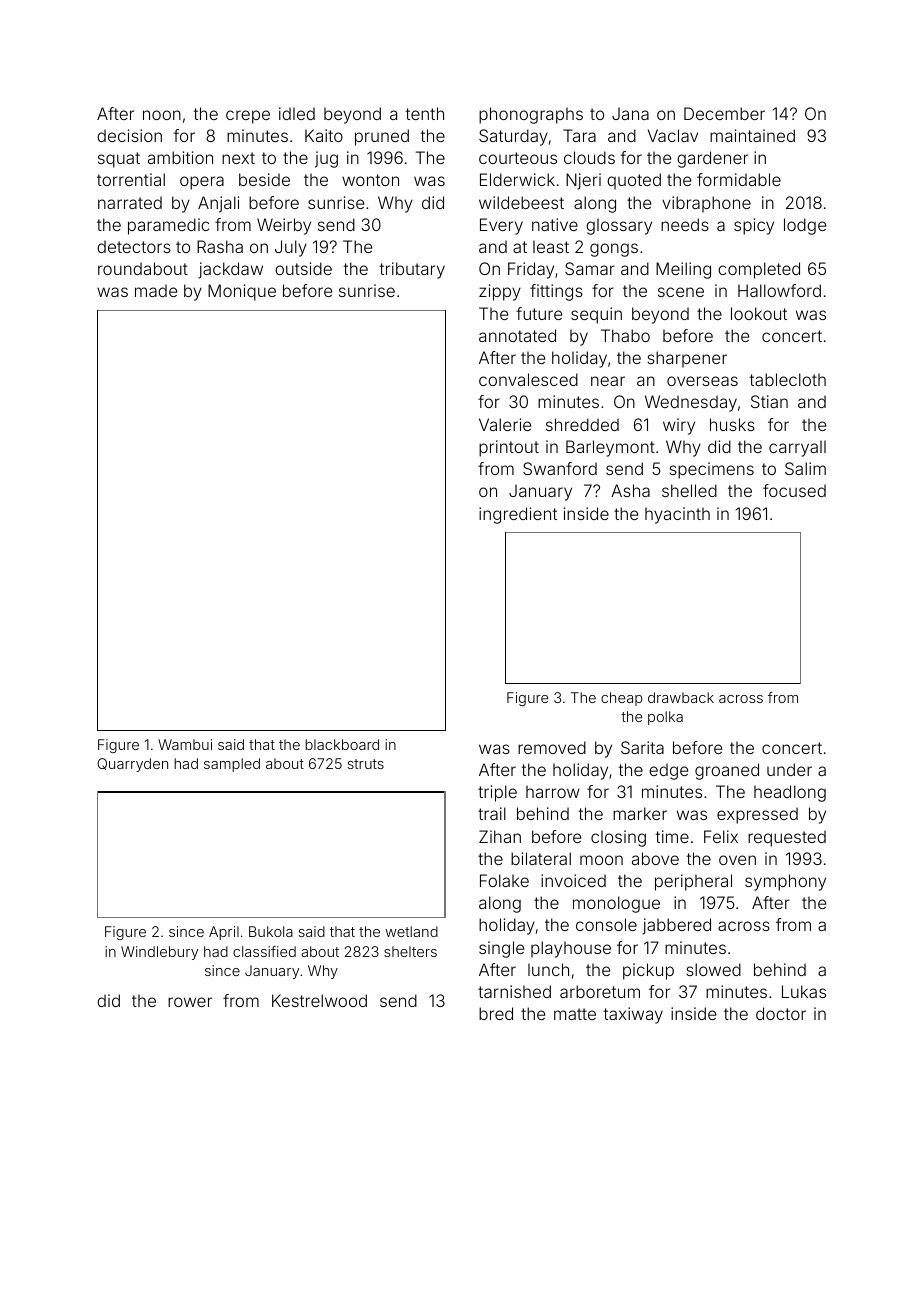 The width and height of the screenshot is (924, 1308). I want to click on tenth, so click(425, 113).
